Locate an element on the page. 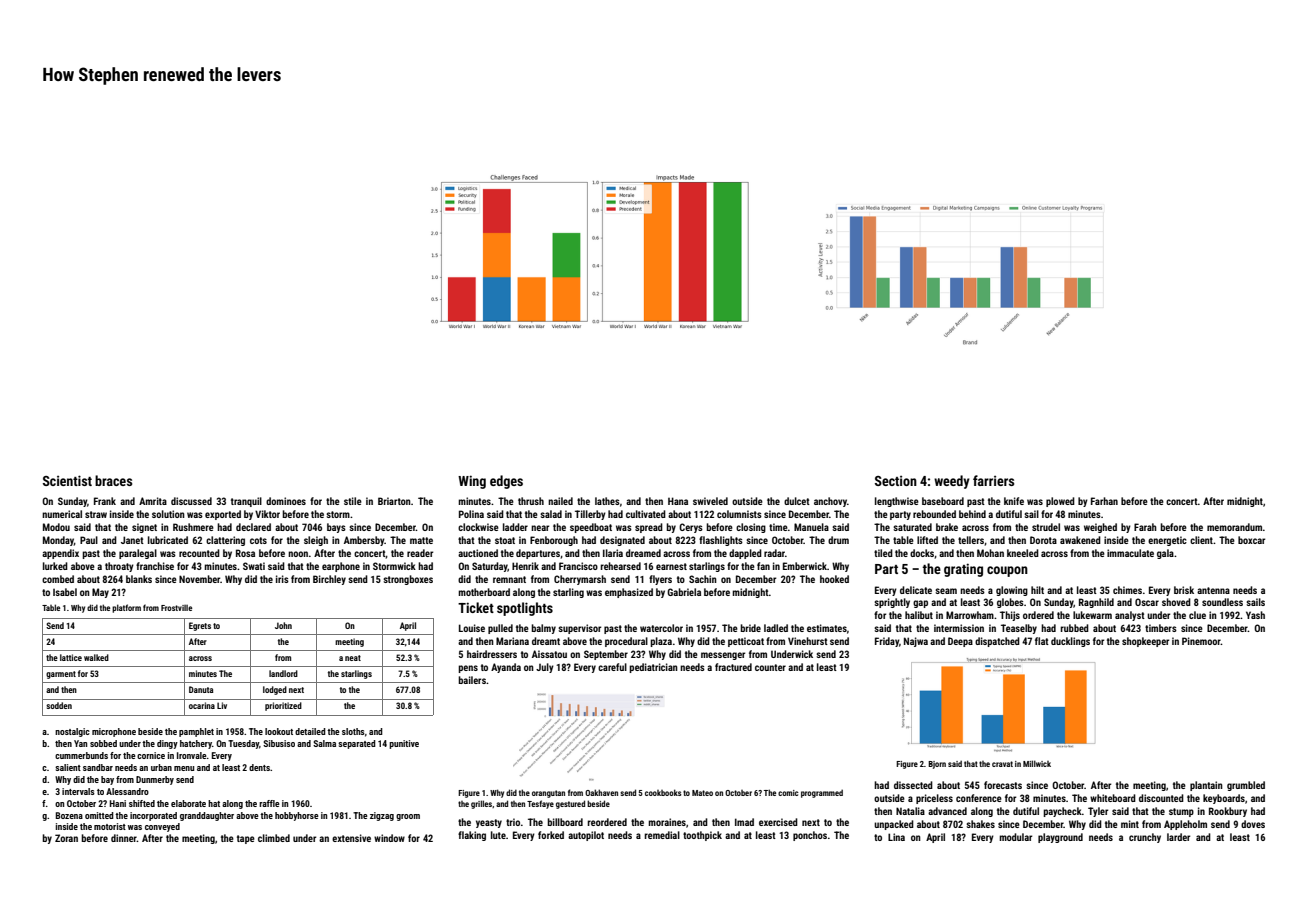 The image size is (1308, 924). neat is located at coordinates (353, 658).
